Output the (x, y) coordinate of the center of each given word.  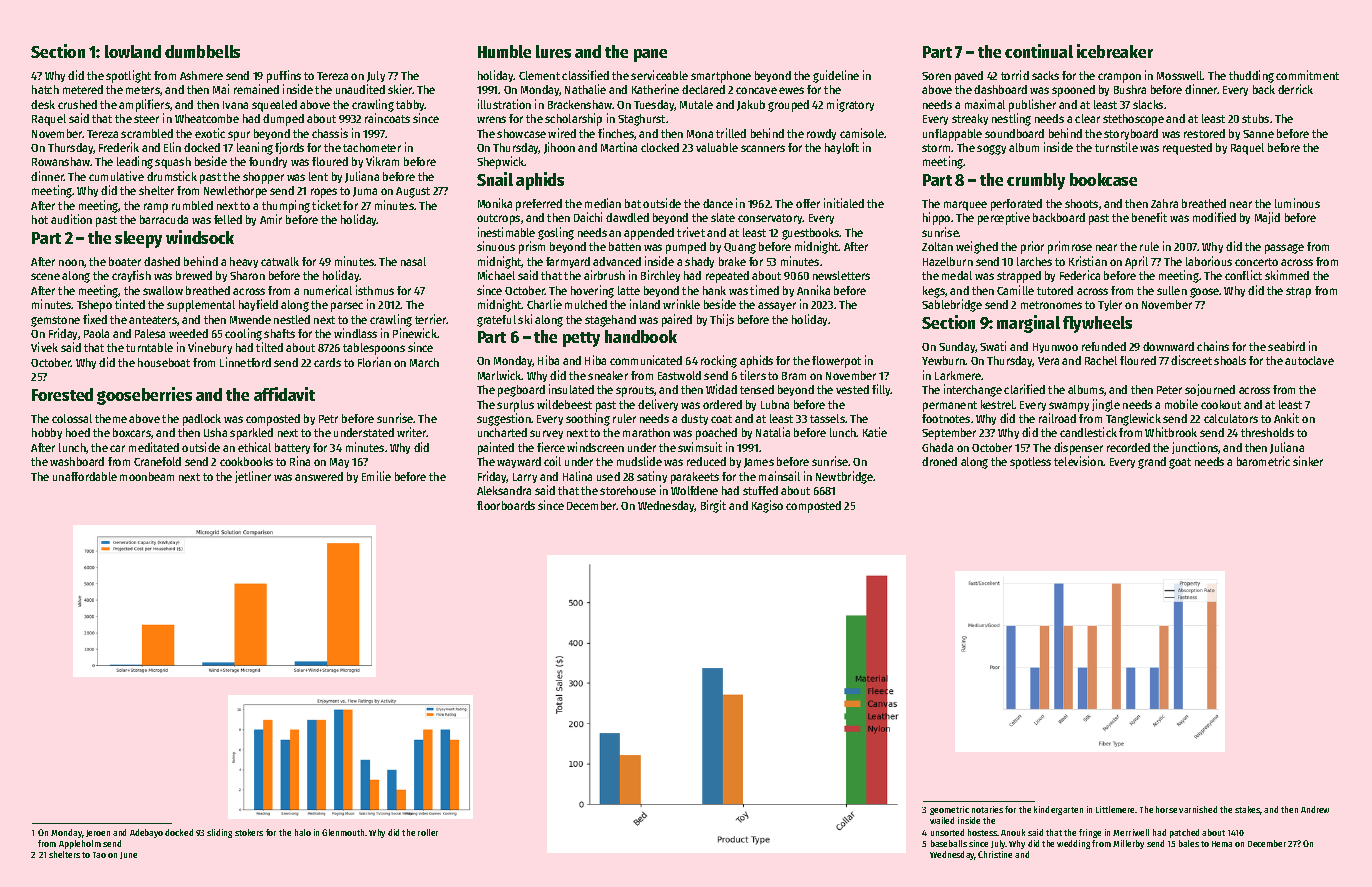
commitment (1307, 75)
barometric (1263, 461)
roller (428, 832)
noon (71, 262)
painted (496, 448)
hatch (45, 89)
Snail (495, 179)
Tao (99, 855)
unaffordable (85, 476)
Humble (504, 51)
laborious (1209, 261)
